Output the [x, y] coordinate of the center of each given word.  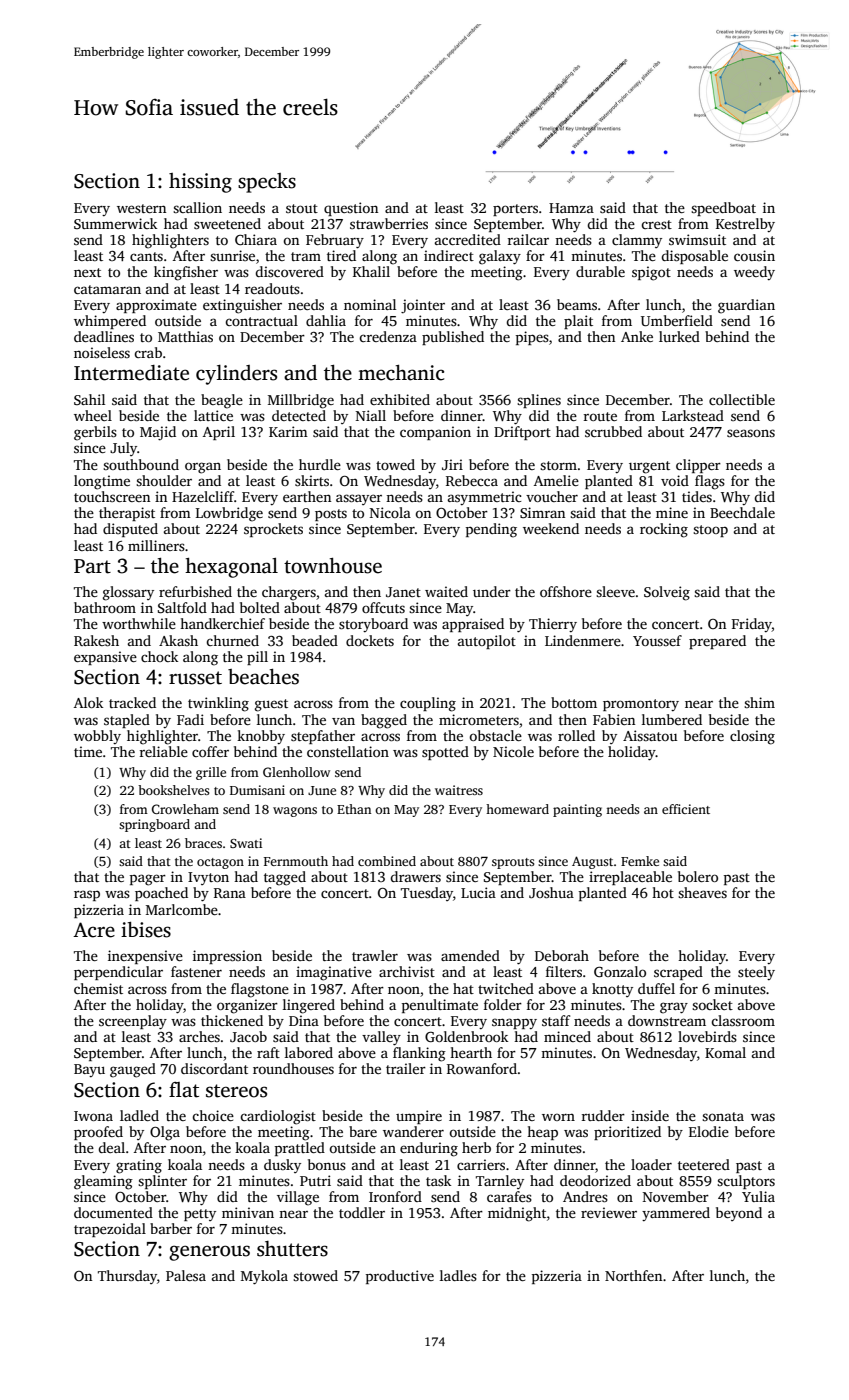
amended [470, 955]
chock [159, 656]
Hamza [571, 208]
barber [171, 1228]
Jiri [452, 464]
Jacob [248, 1036]
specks [267, 183]
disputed [130, 530]
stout [302, 208]
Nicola [390, 512]
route [600, 416]
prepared [717, 642]
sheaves [702, 892]
